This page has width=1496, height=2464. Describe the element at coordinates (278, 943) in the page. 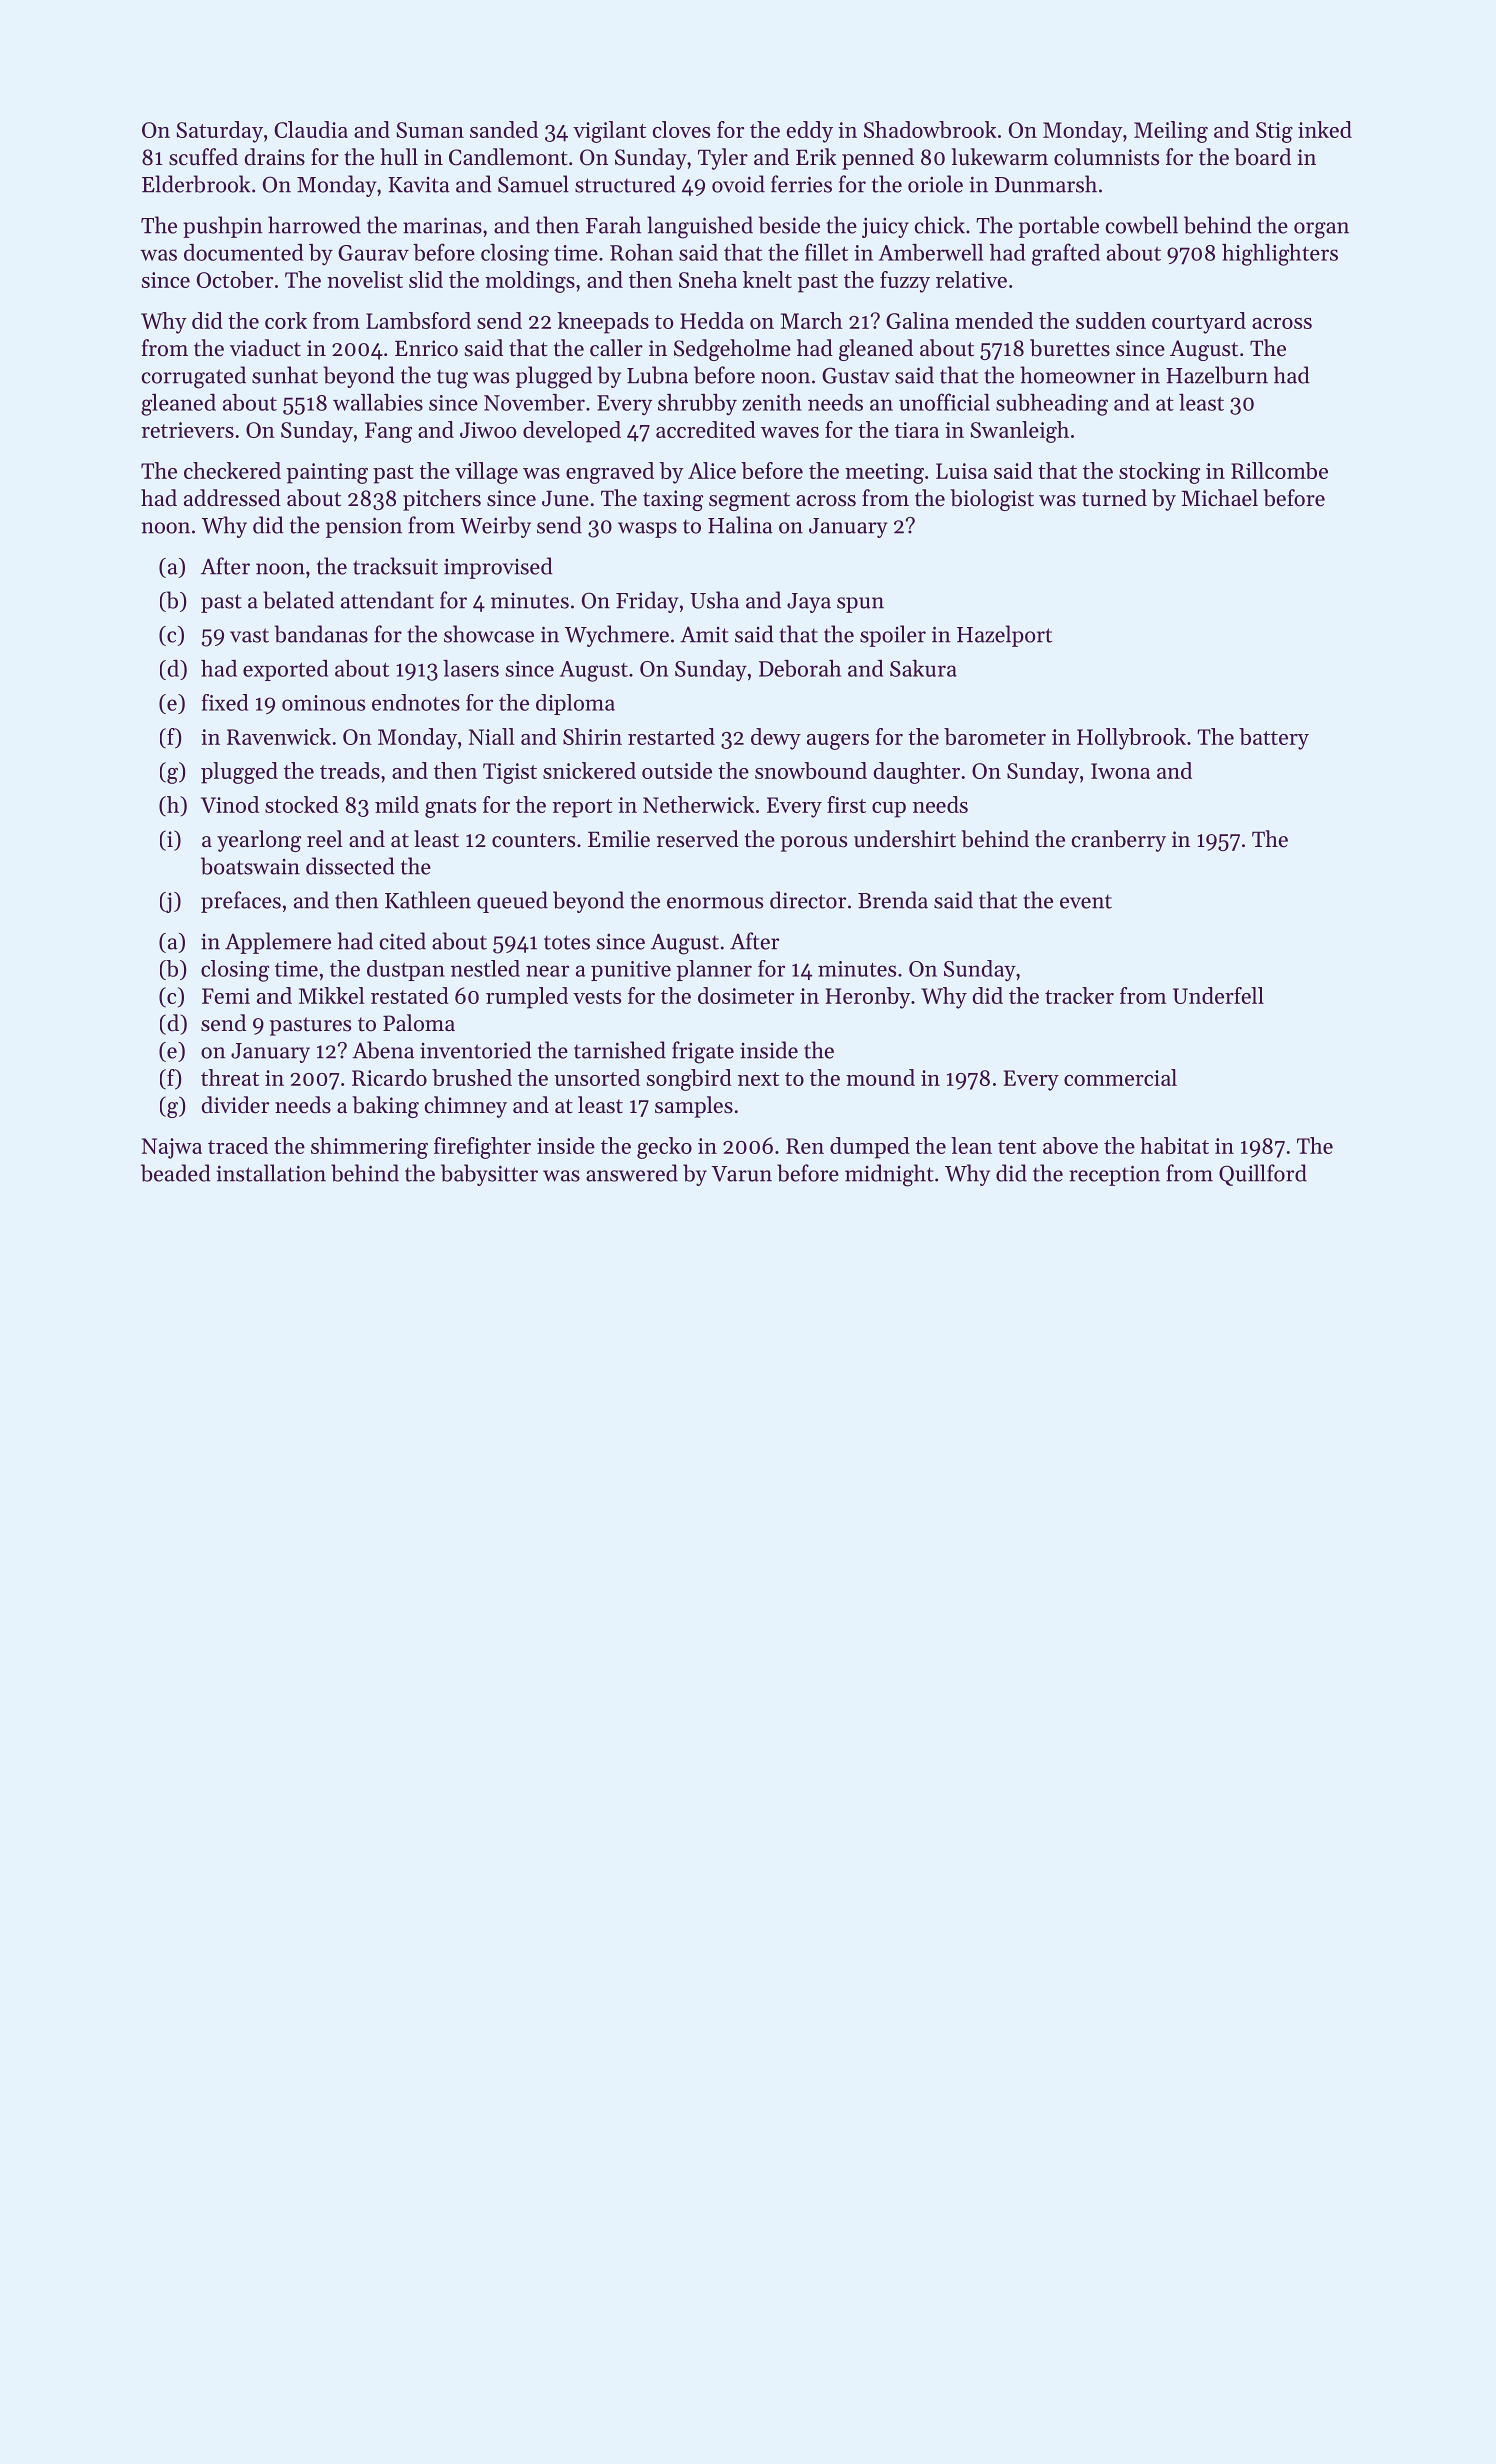

I see `Applemere` at that location.
